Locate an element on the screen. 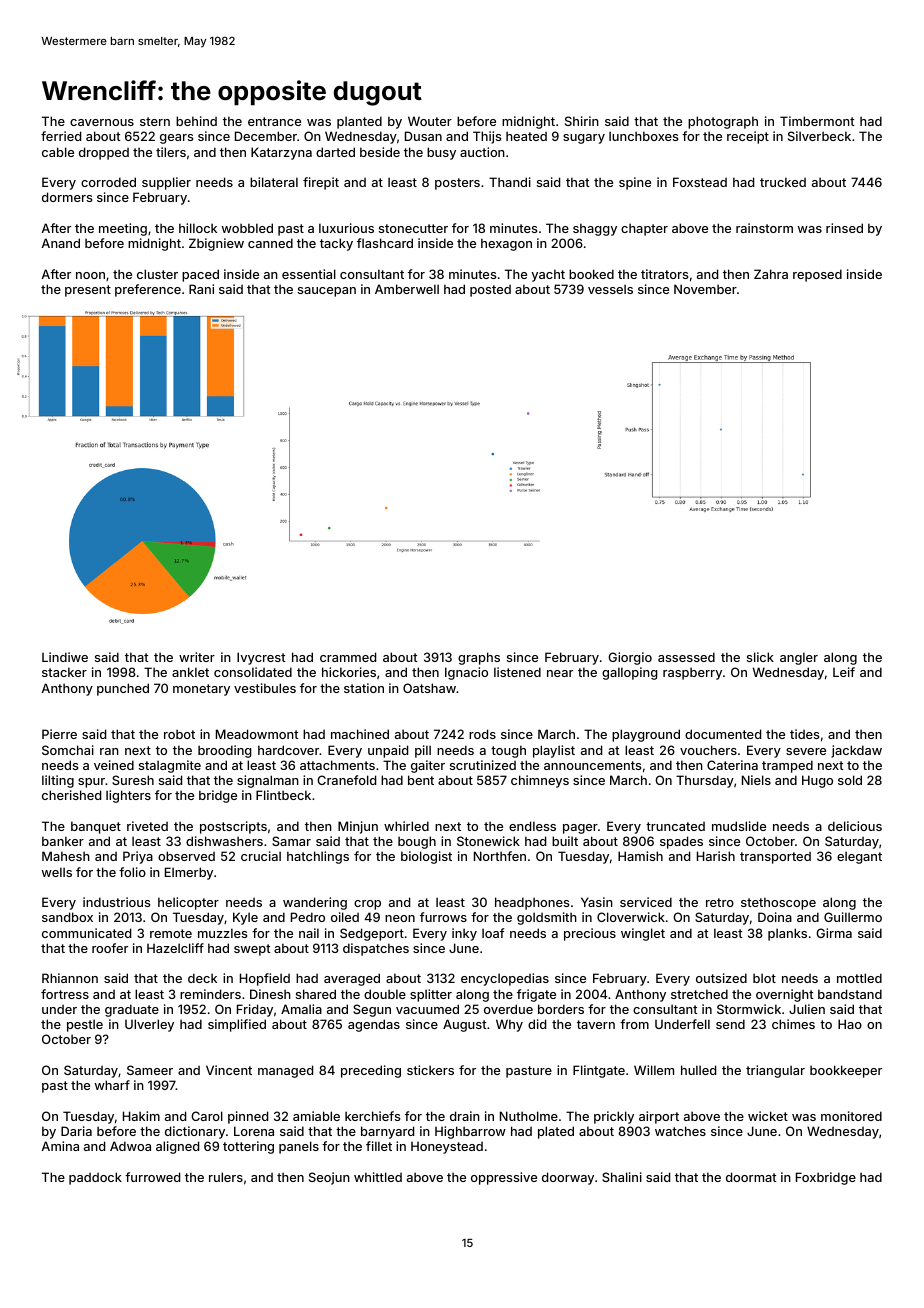 This screenshot has width=924, height=1308. ferried is located at coordinates (61, 136).
